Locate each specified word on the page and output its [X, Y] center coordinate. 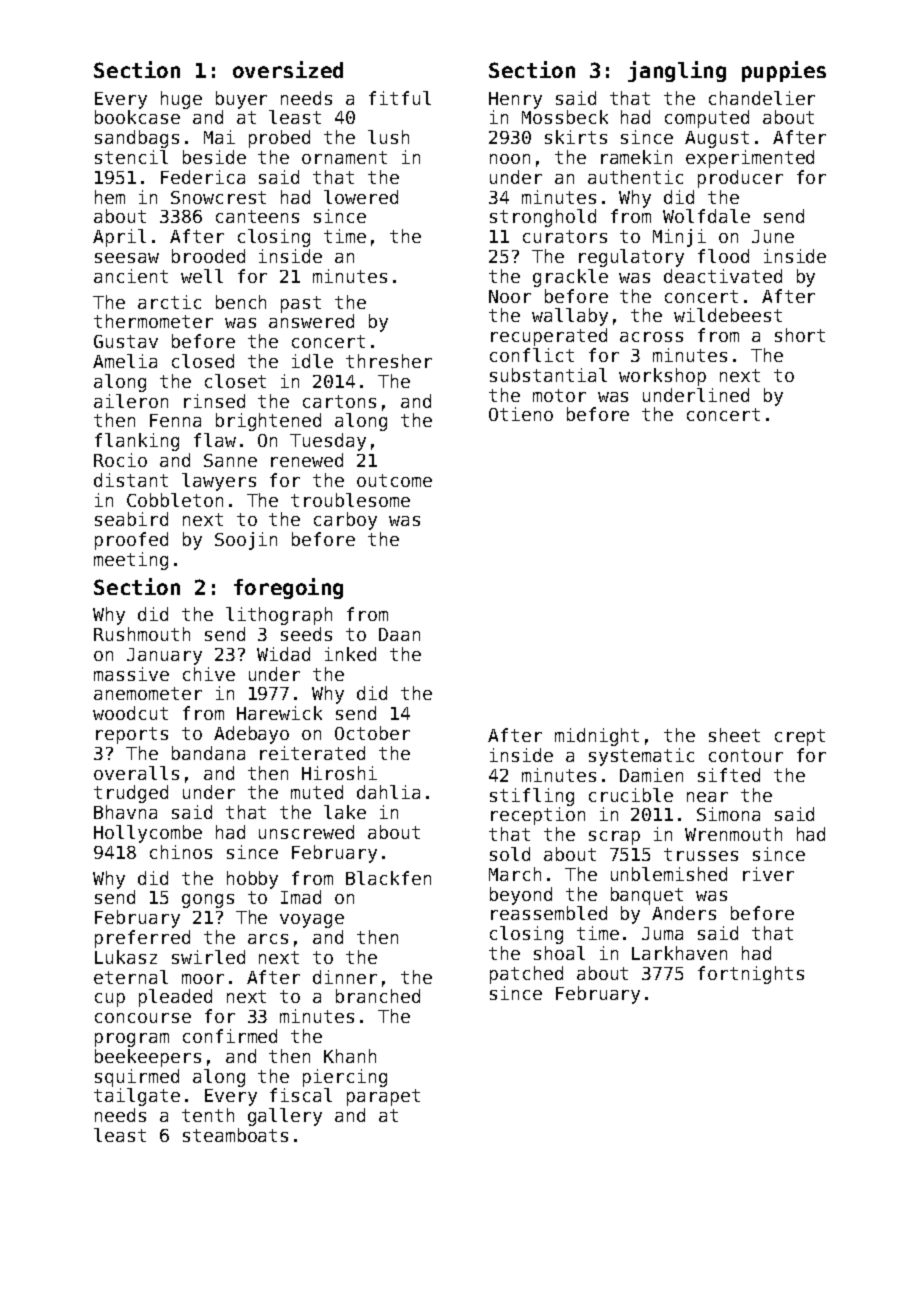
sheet [734, 735]
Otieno [521, 414]
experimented [750, 159]
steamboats [235, 1135]
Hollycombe [148, 834]
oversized [288, 69]
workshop [662, 377]
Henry [515, 100]
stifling [532, 797]
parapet [383, 1097]
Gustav [126, 341]
